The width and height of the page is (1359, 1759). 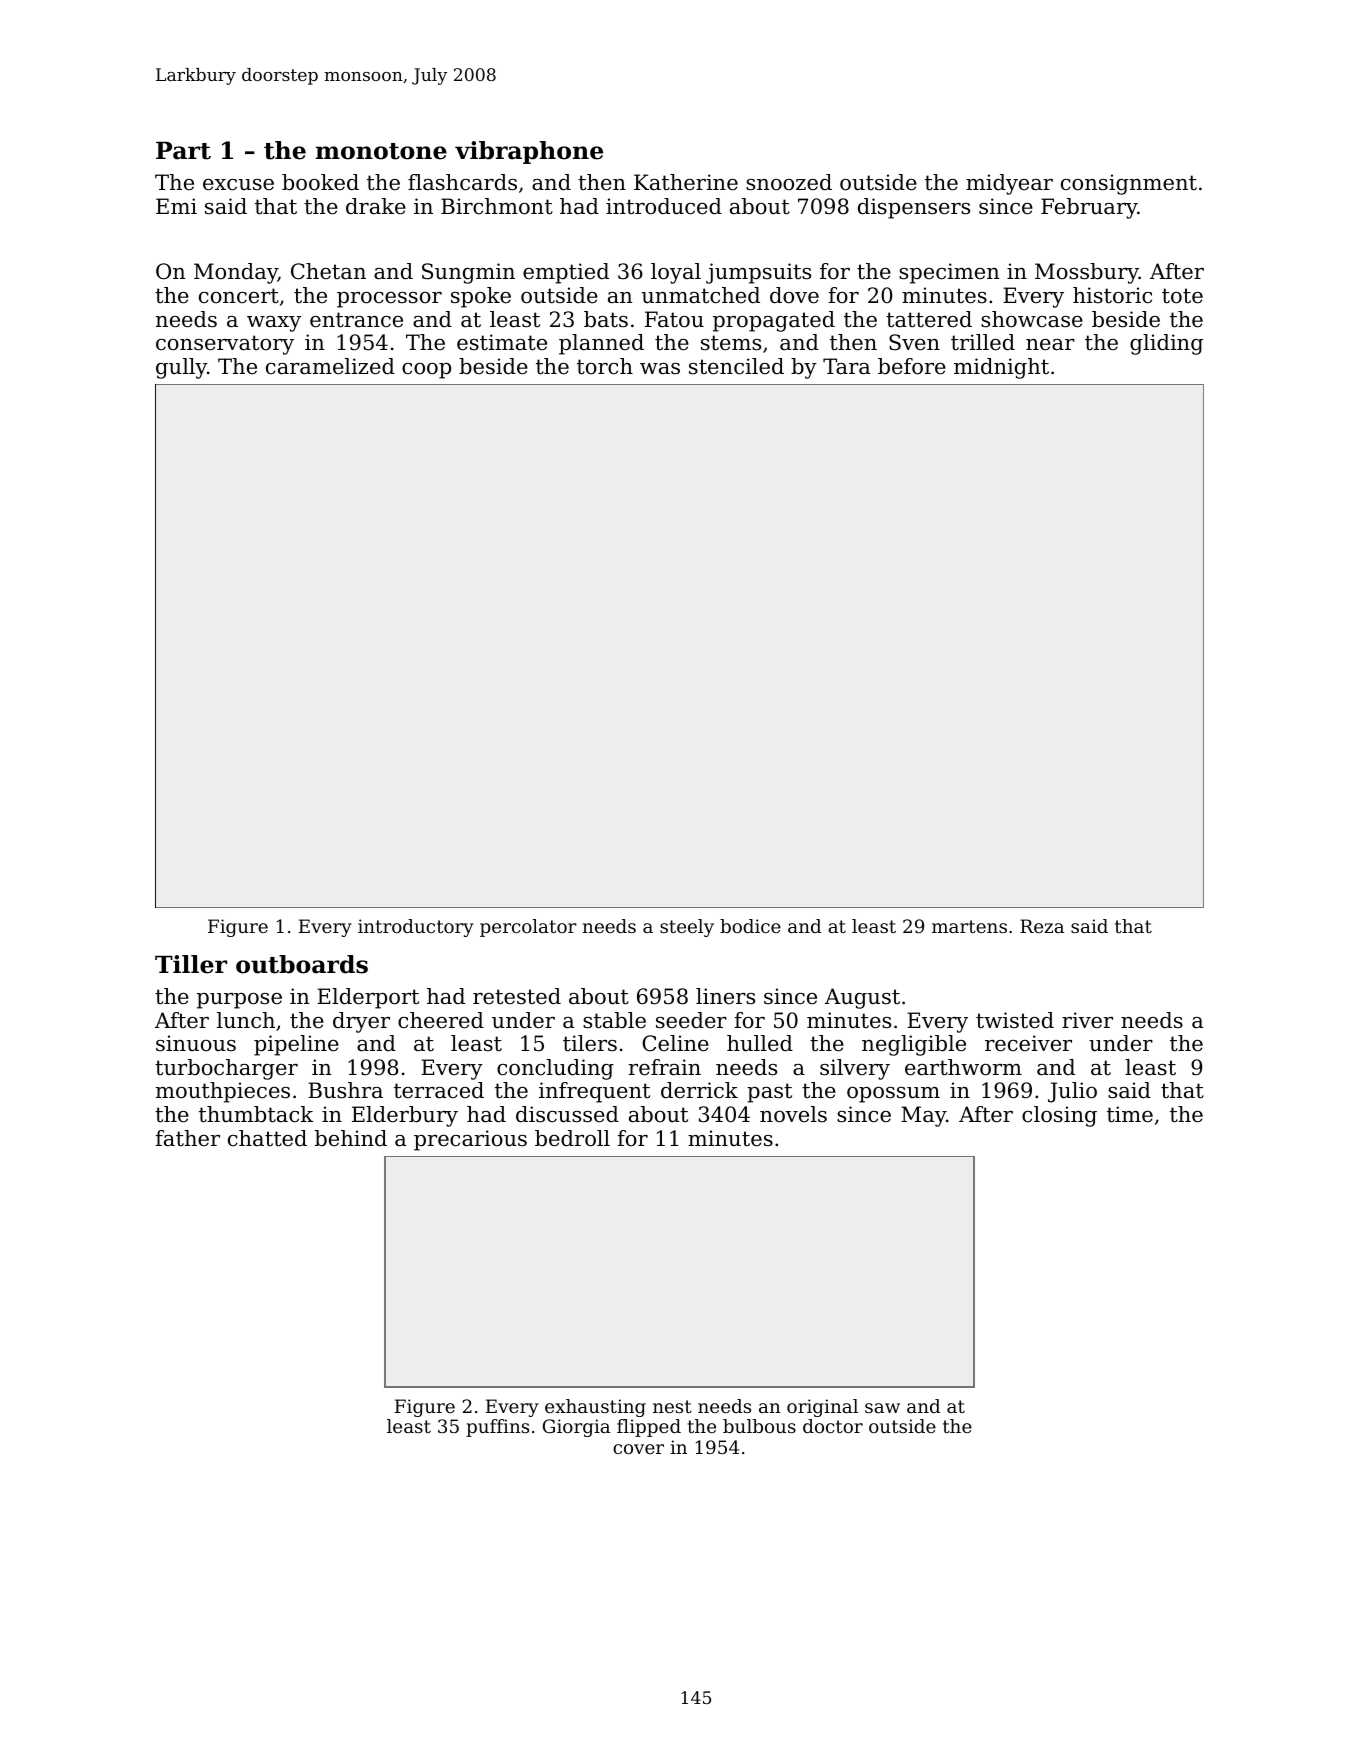 I want to click on father, so click(x=188, y=1138).
